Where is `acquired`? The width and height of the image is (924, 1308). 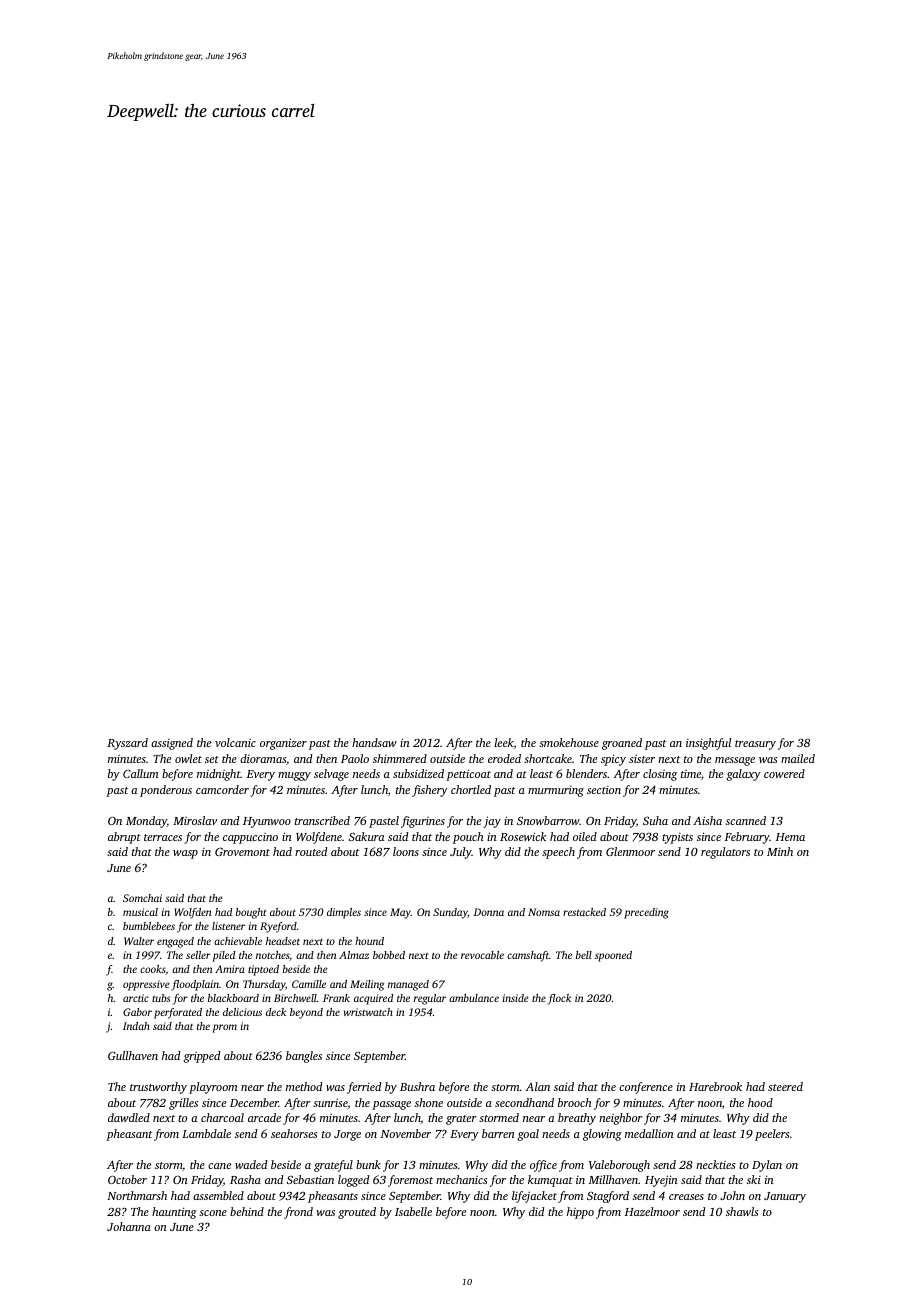
acquired is located at coordinates (373, 999).
